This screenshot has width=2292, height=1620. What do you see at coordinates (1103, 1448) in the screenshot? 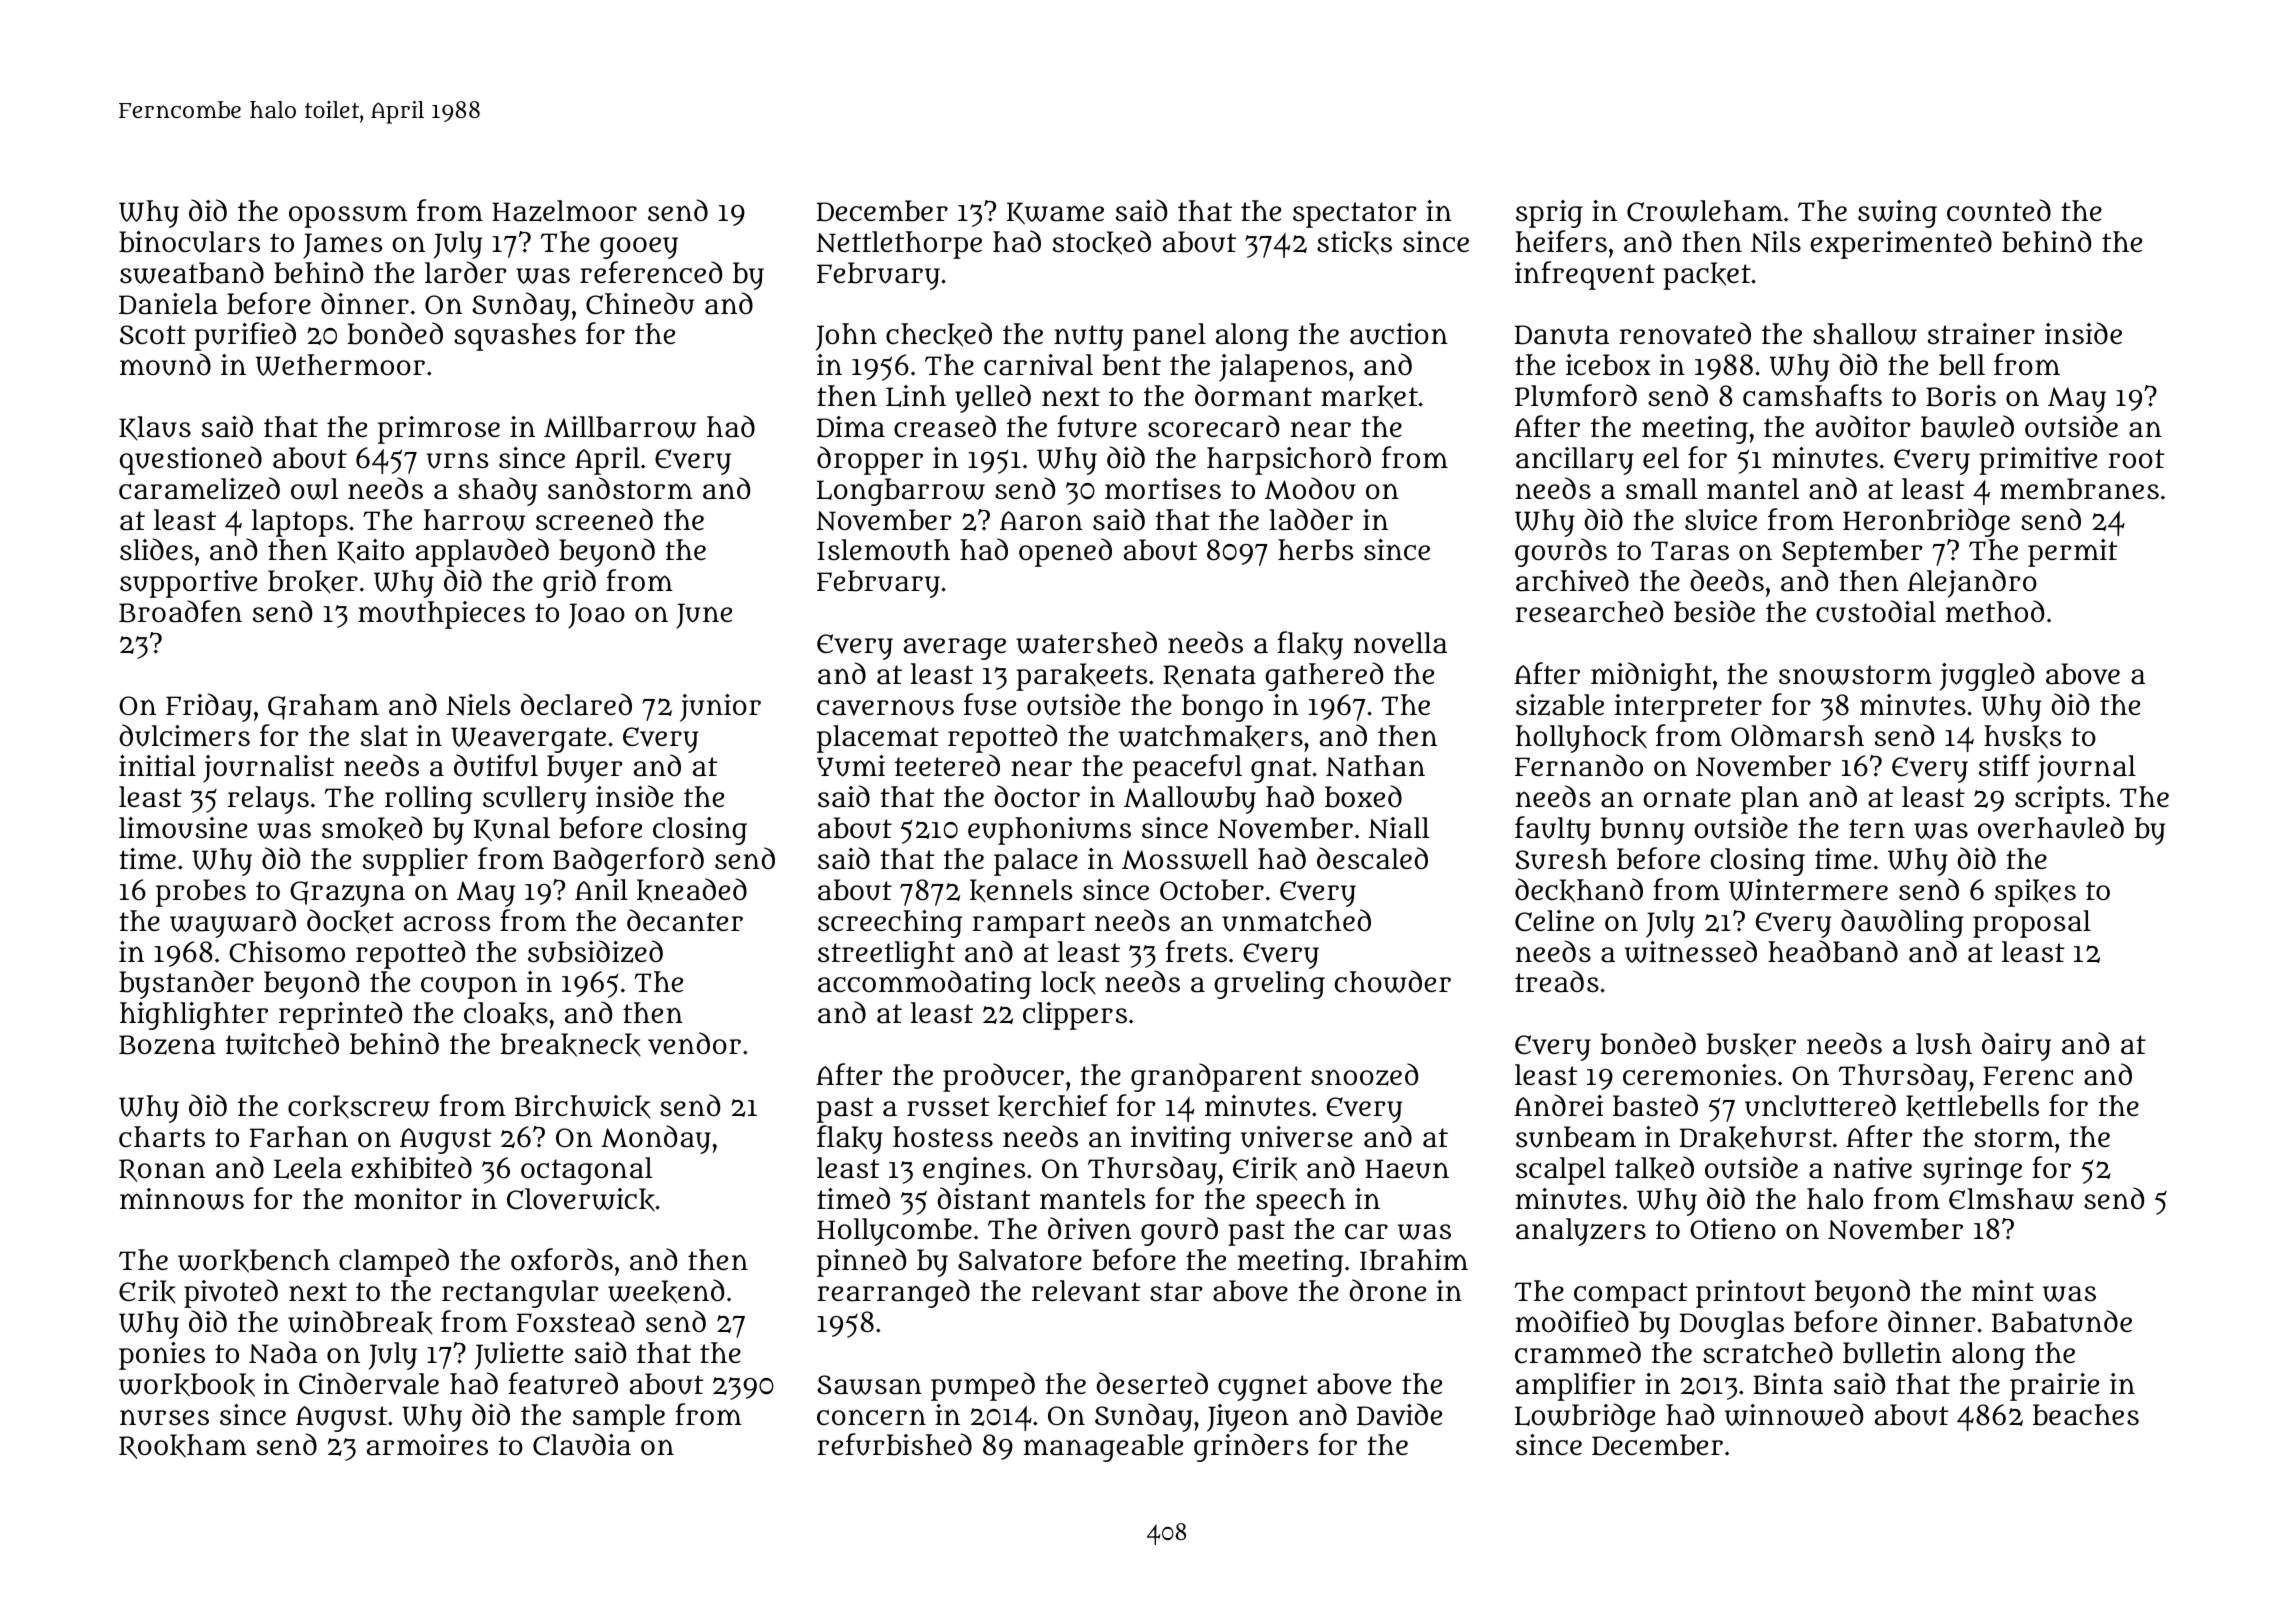
I see `manageable` at bounding box center [1103, 1448].
